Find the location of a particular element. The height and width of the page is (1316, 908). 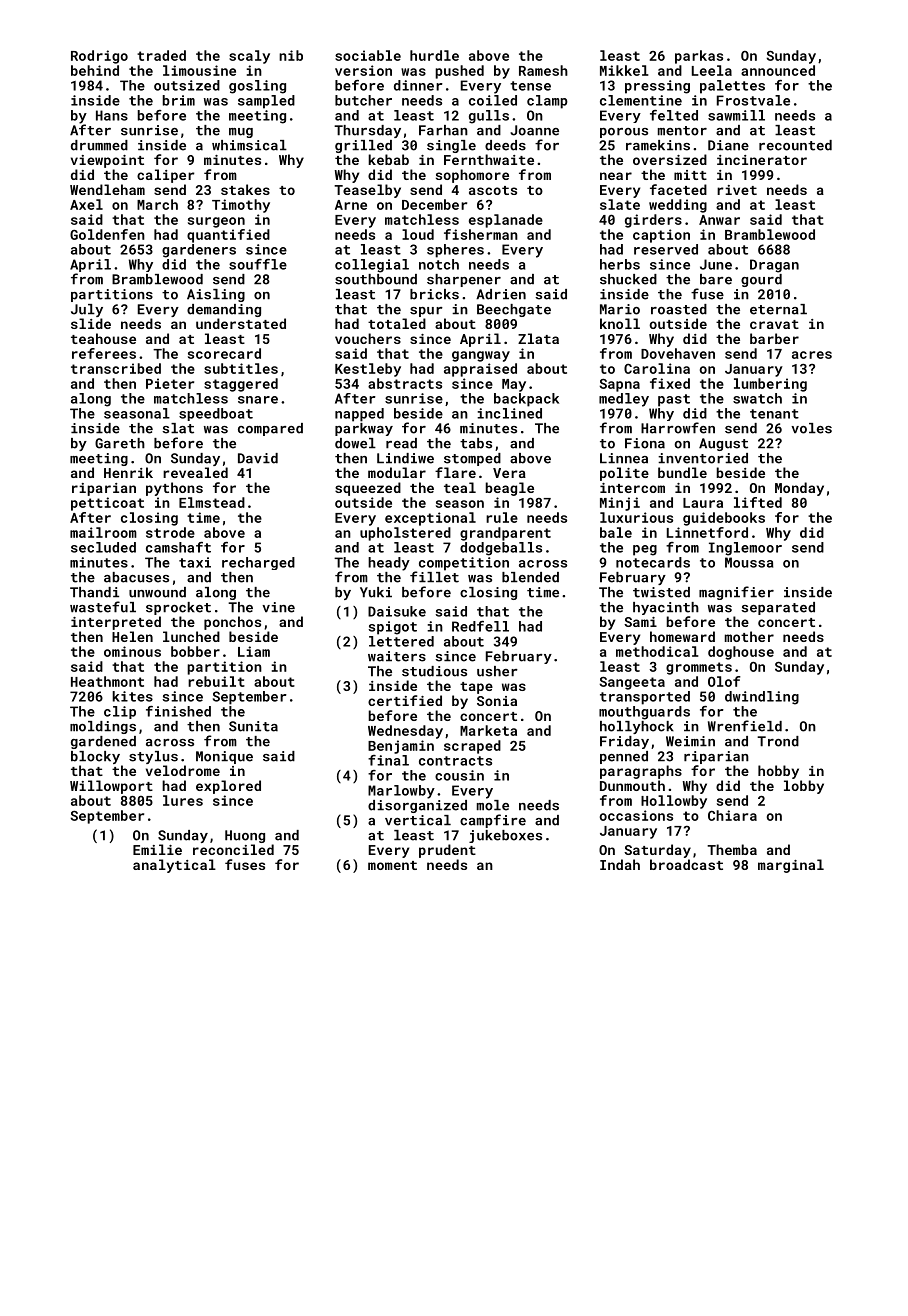

wasteful is located at coordinates (103, 607).
